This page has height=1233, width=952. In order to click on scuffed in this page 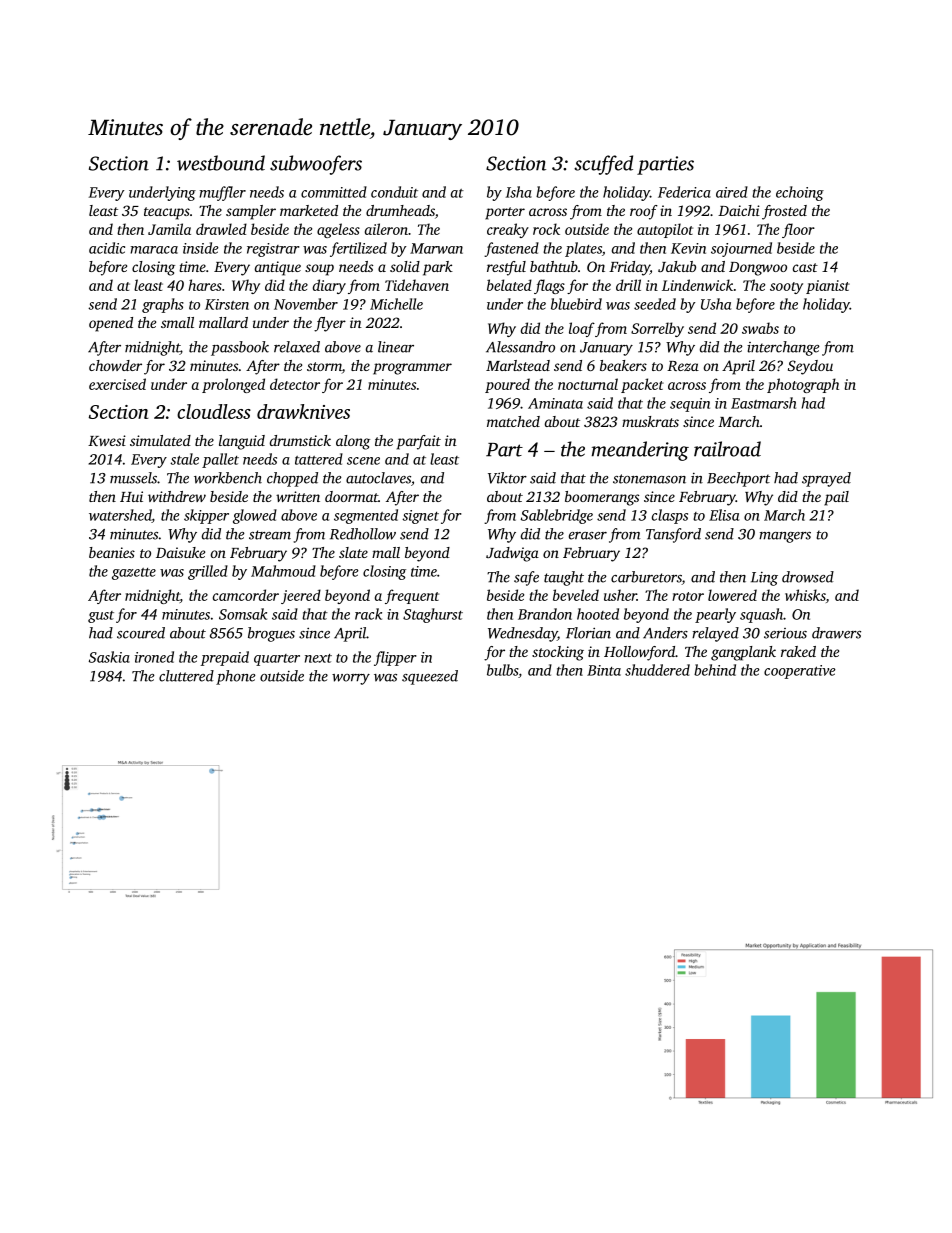, I will do `click(603, 165)`.
